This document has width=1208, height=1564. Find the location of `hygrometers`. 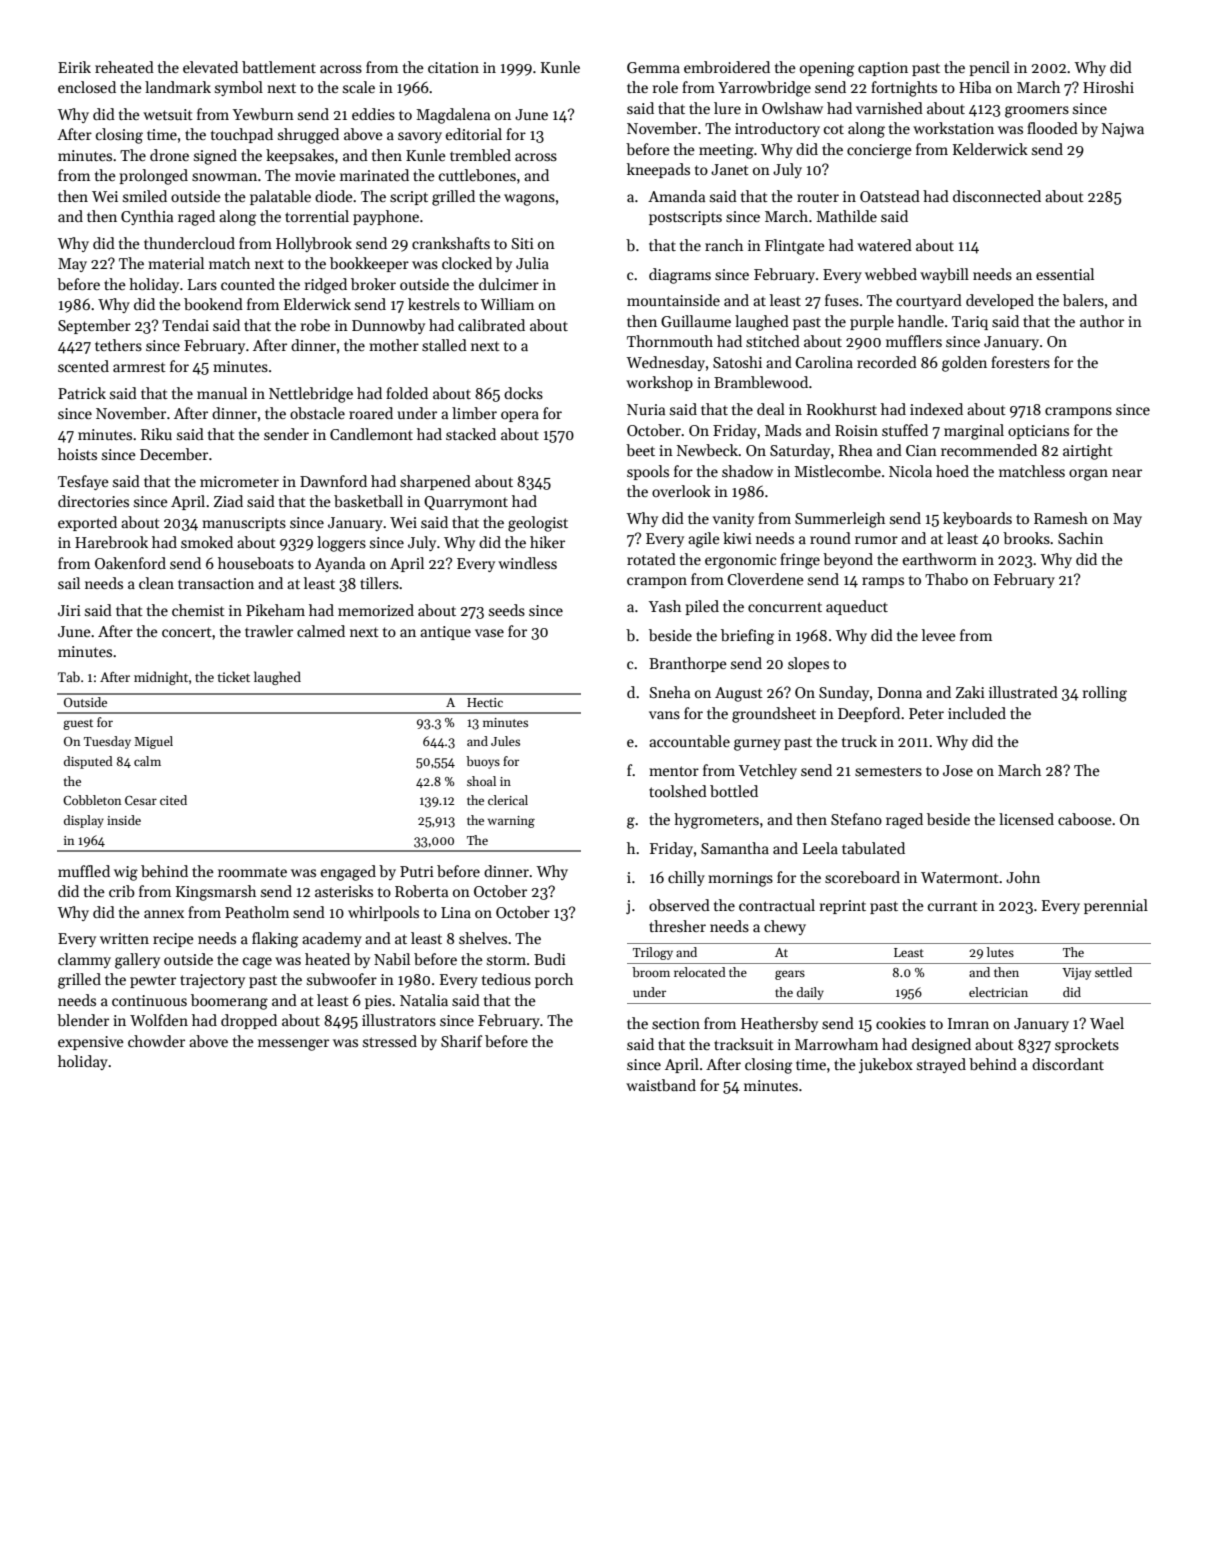

hygrometers is located at coordinates (716, 821).
